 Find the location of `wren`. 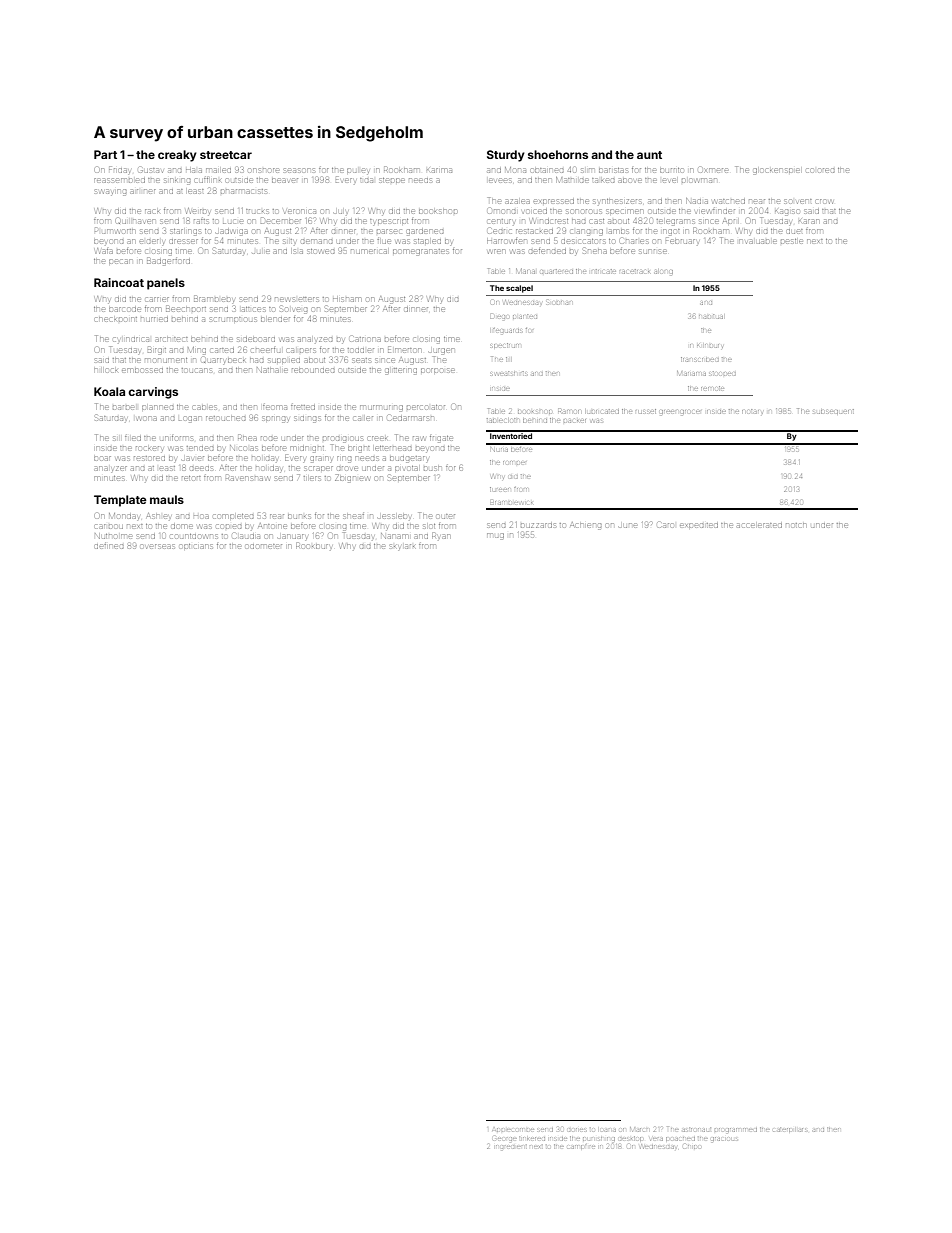

wren is located at coordinates (496, 251).
